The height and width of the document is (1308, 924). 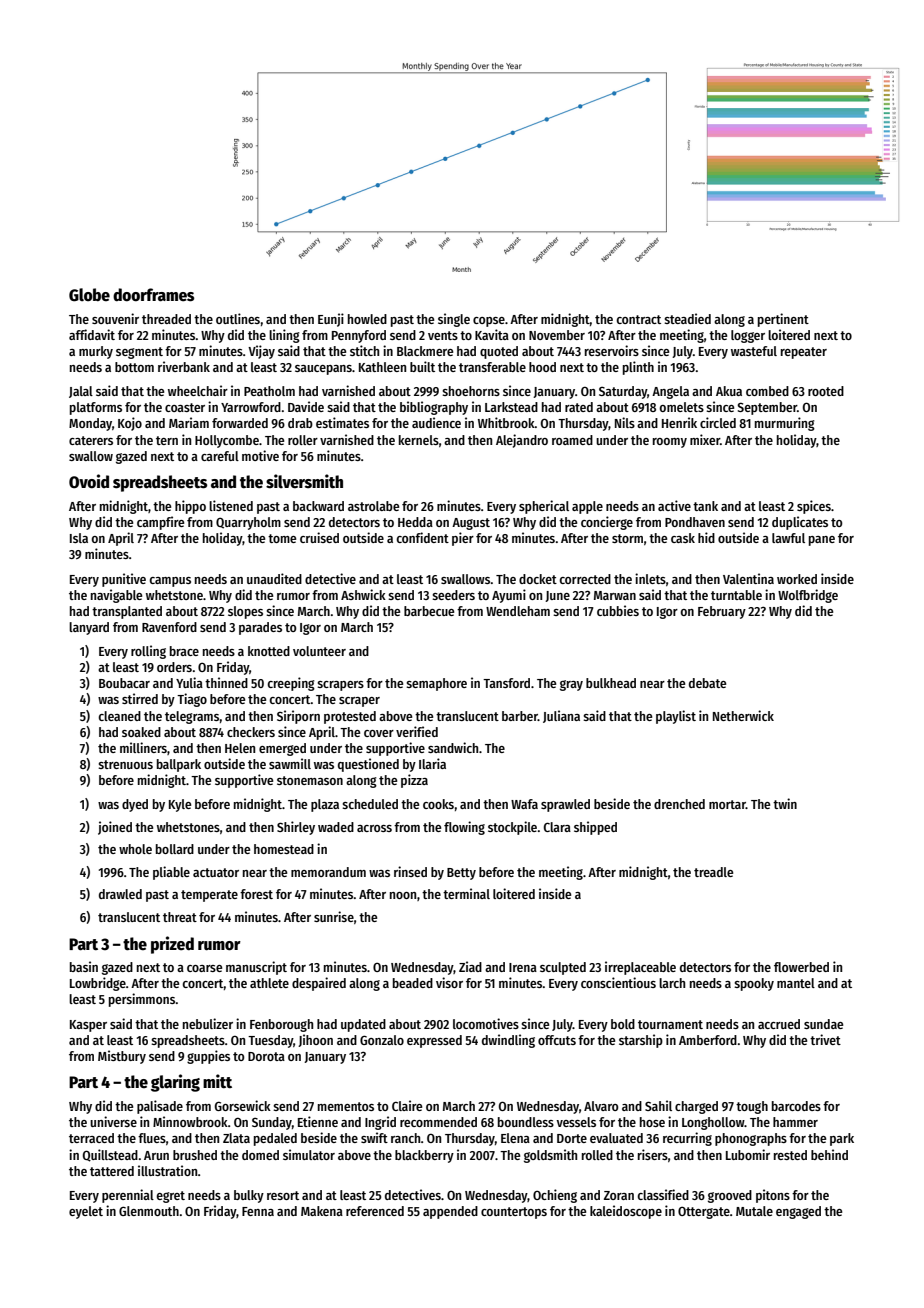 What do you see at coordinates (489, 322) in the document?
I see `copse` at bounding box center [489, 322].
